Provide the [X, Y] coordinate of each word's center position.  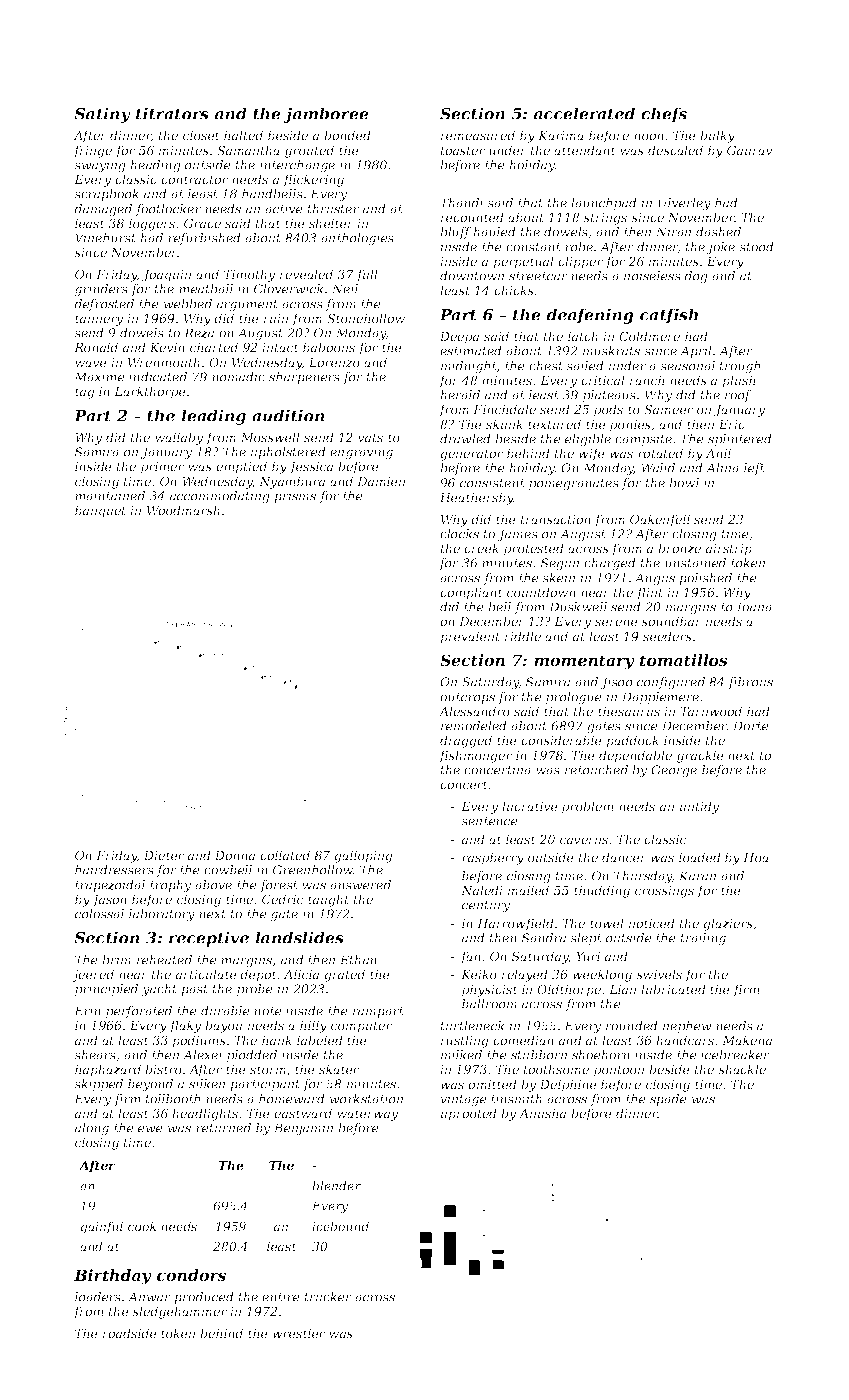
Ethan [358, 960]
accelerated [584, 113]
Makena [747, 1040]
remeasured [478, 135]
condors [191, 1275]
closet [201, 135]
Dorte [751, 726]
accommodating [220, 497]
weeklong [602, 975]
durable [225, 1011]
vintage [463, 1100]
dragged [466, 741]
